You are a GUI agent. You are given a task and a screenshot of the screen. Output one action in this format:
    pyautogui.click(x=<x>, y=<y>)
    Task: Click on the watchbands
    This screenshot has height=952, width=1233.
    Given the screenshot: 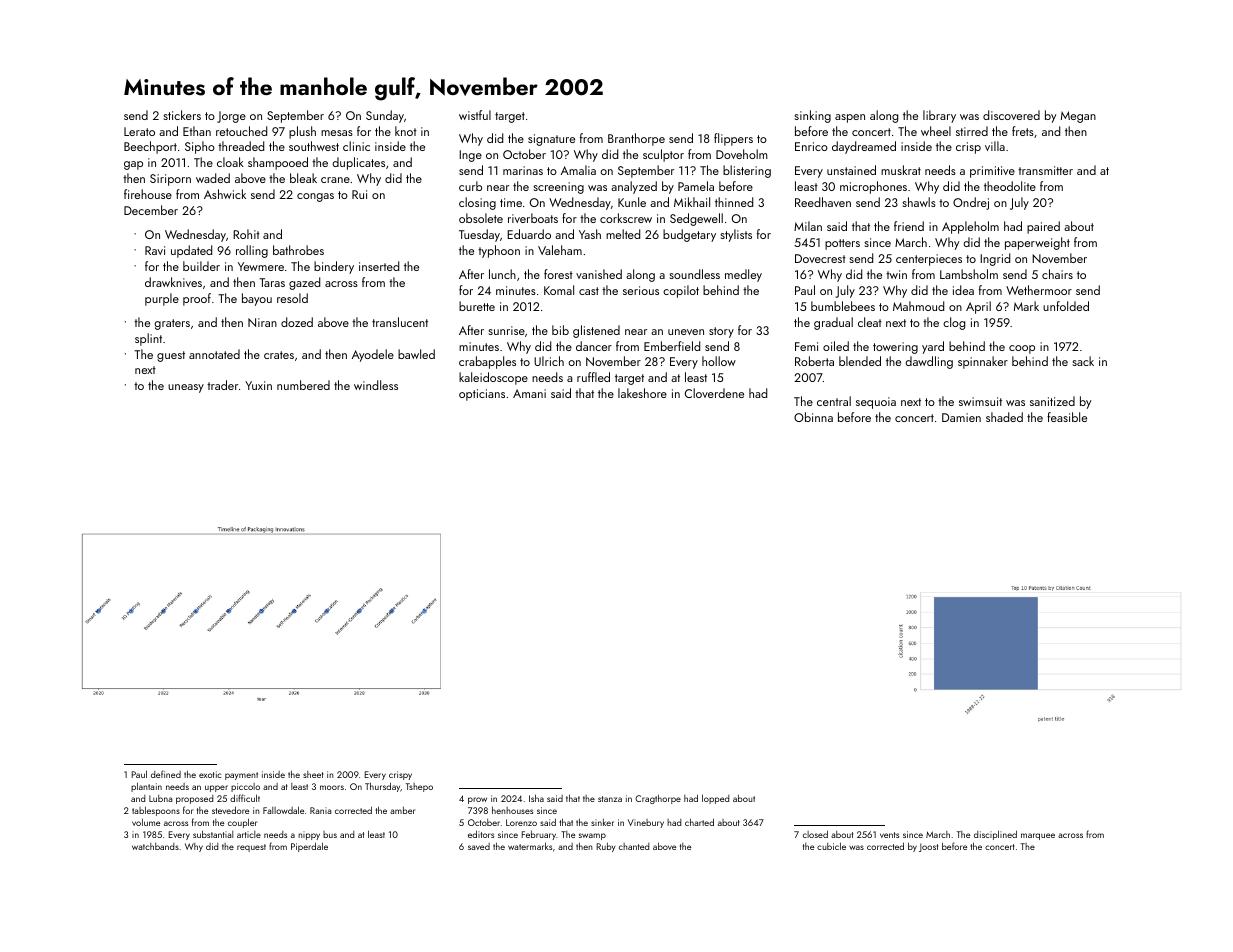 What is the action you would take?
    pyautogui.click(x=155, y=846)
